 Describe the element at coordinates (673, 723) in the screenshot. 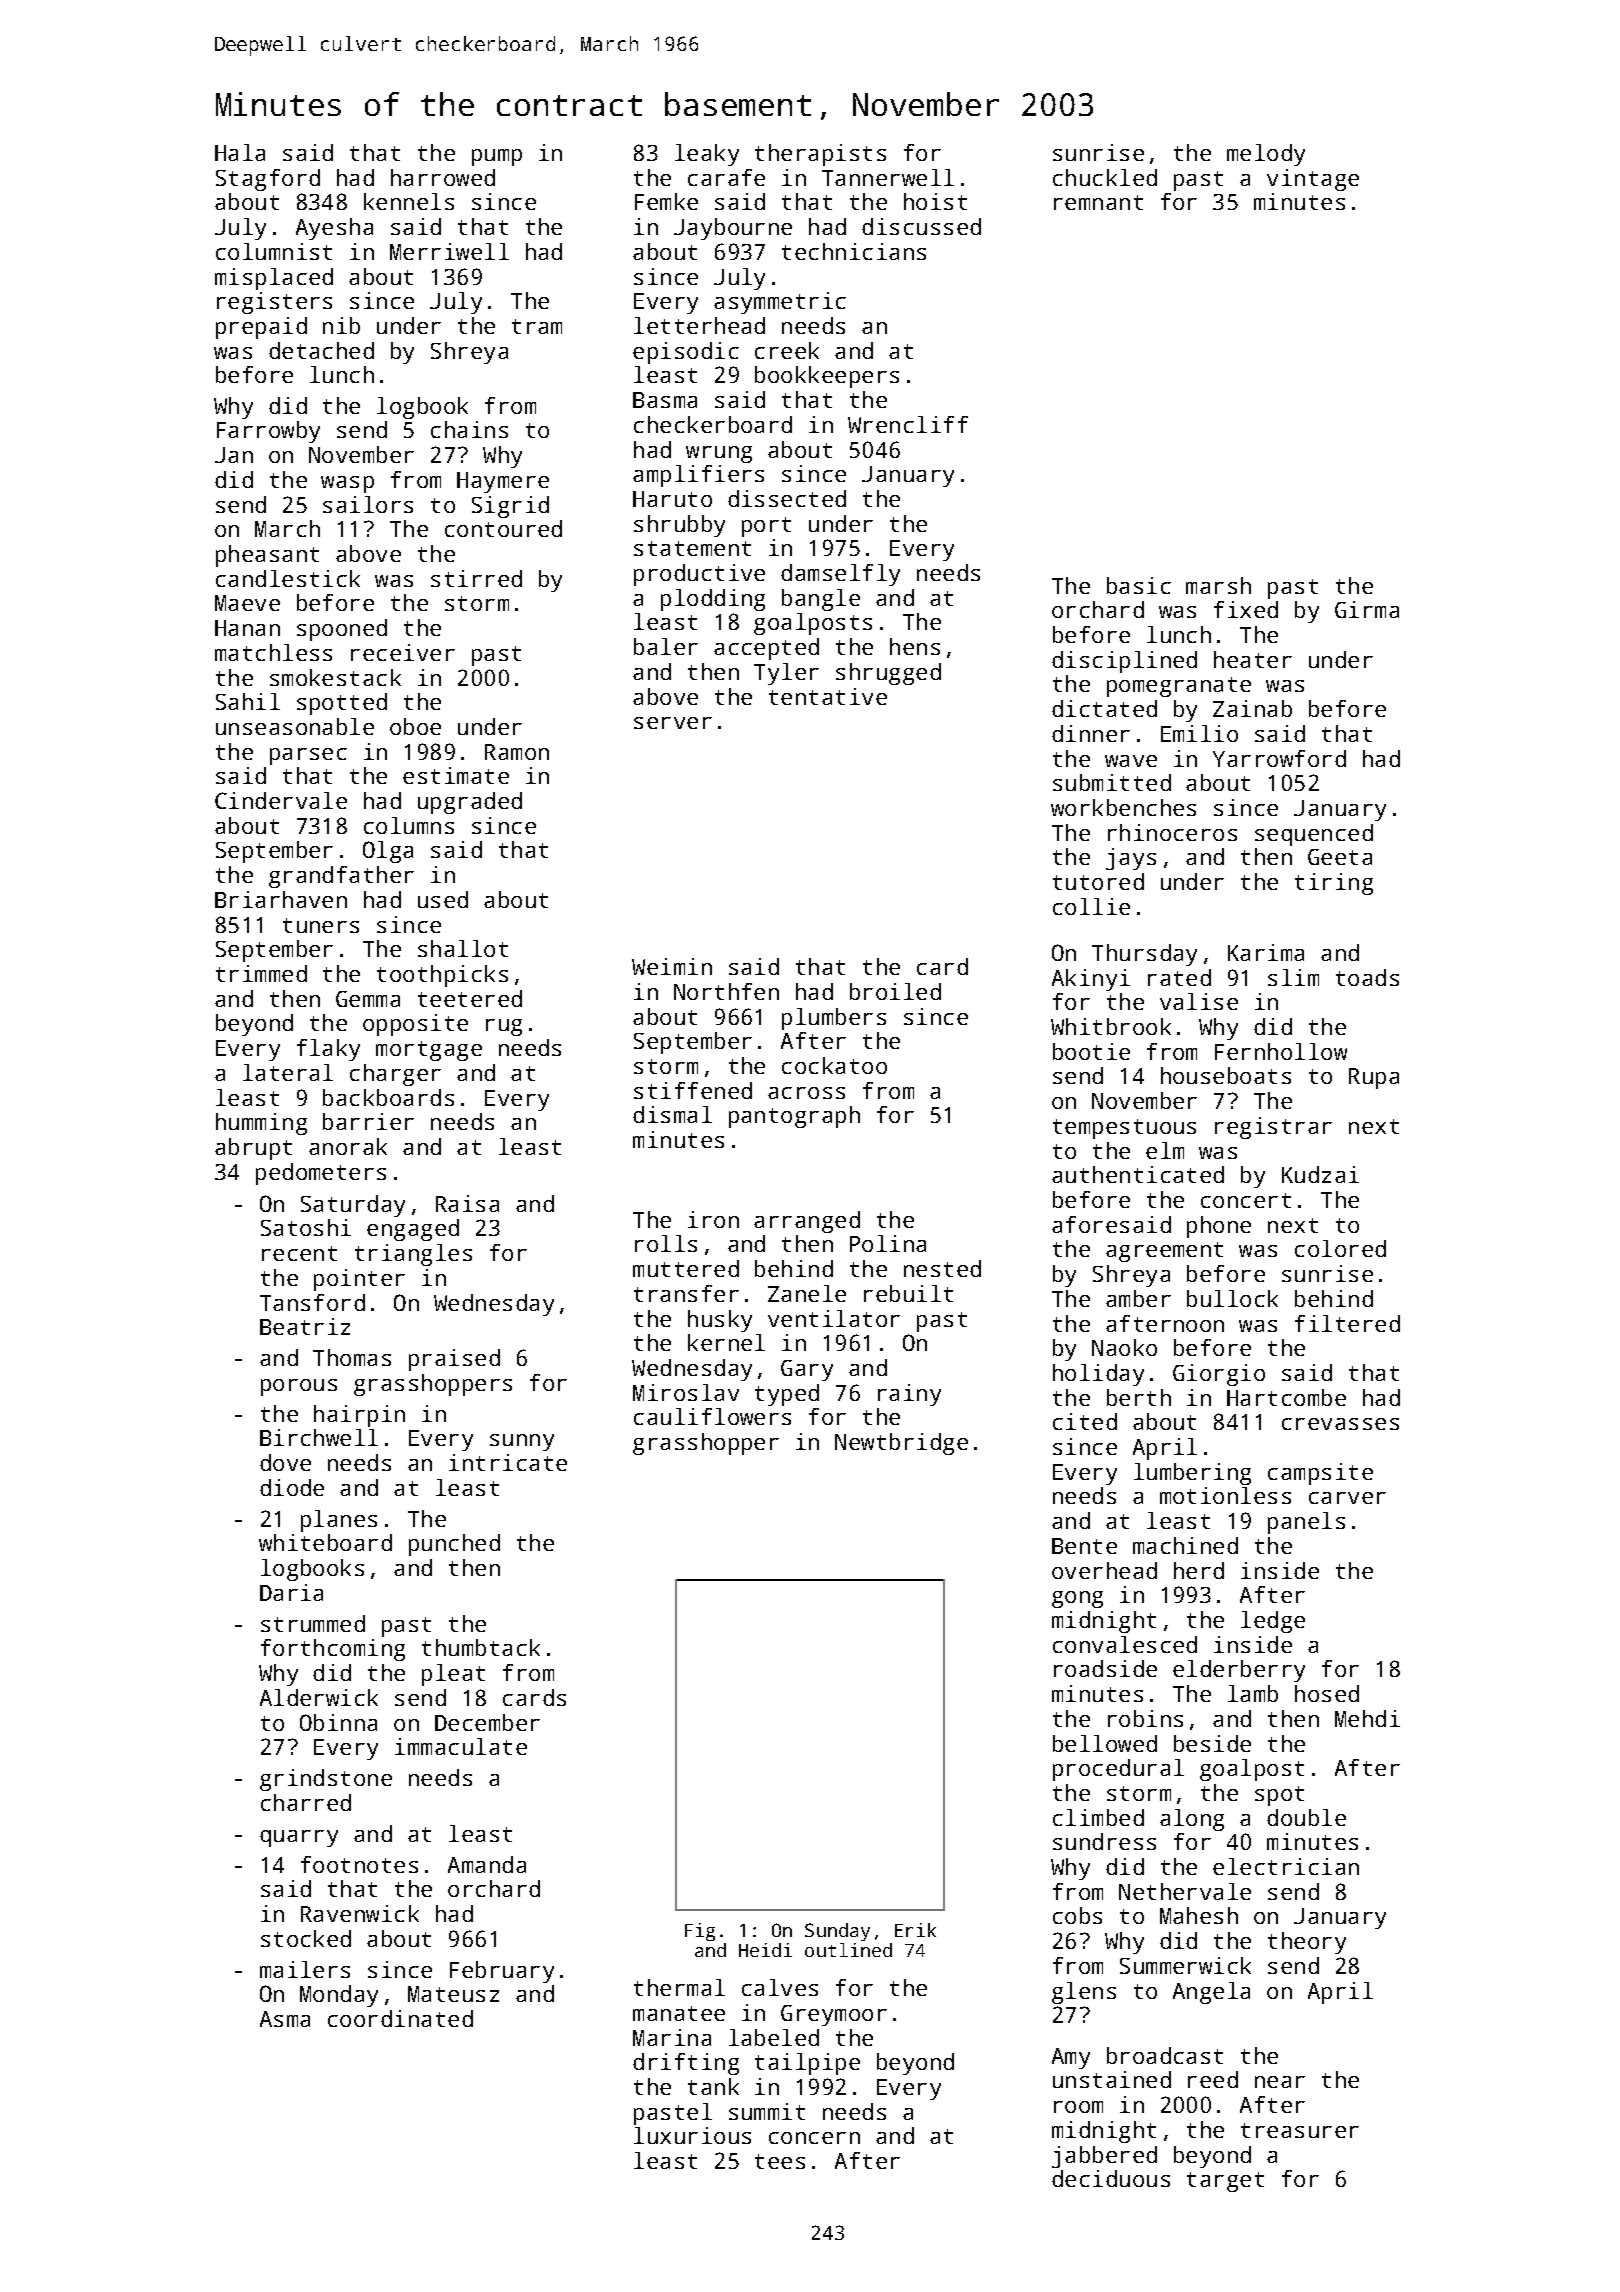

I see `server` at that location.
